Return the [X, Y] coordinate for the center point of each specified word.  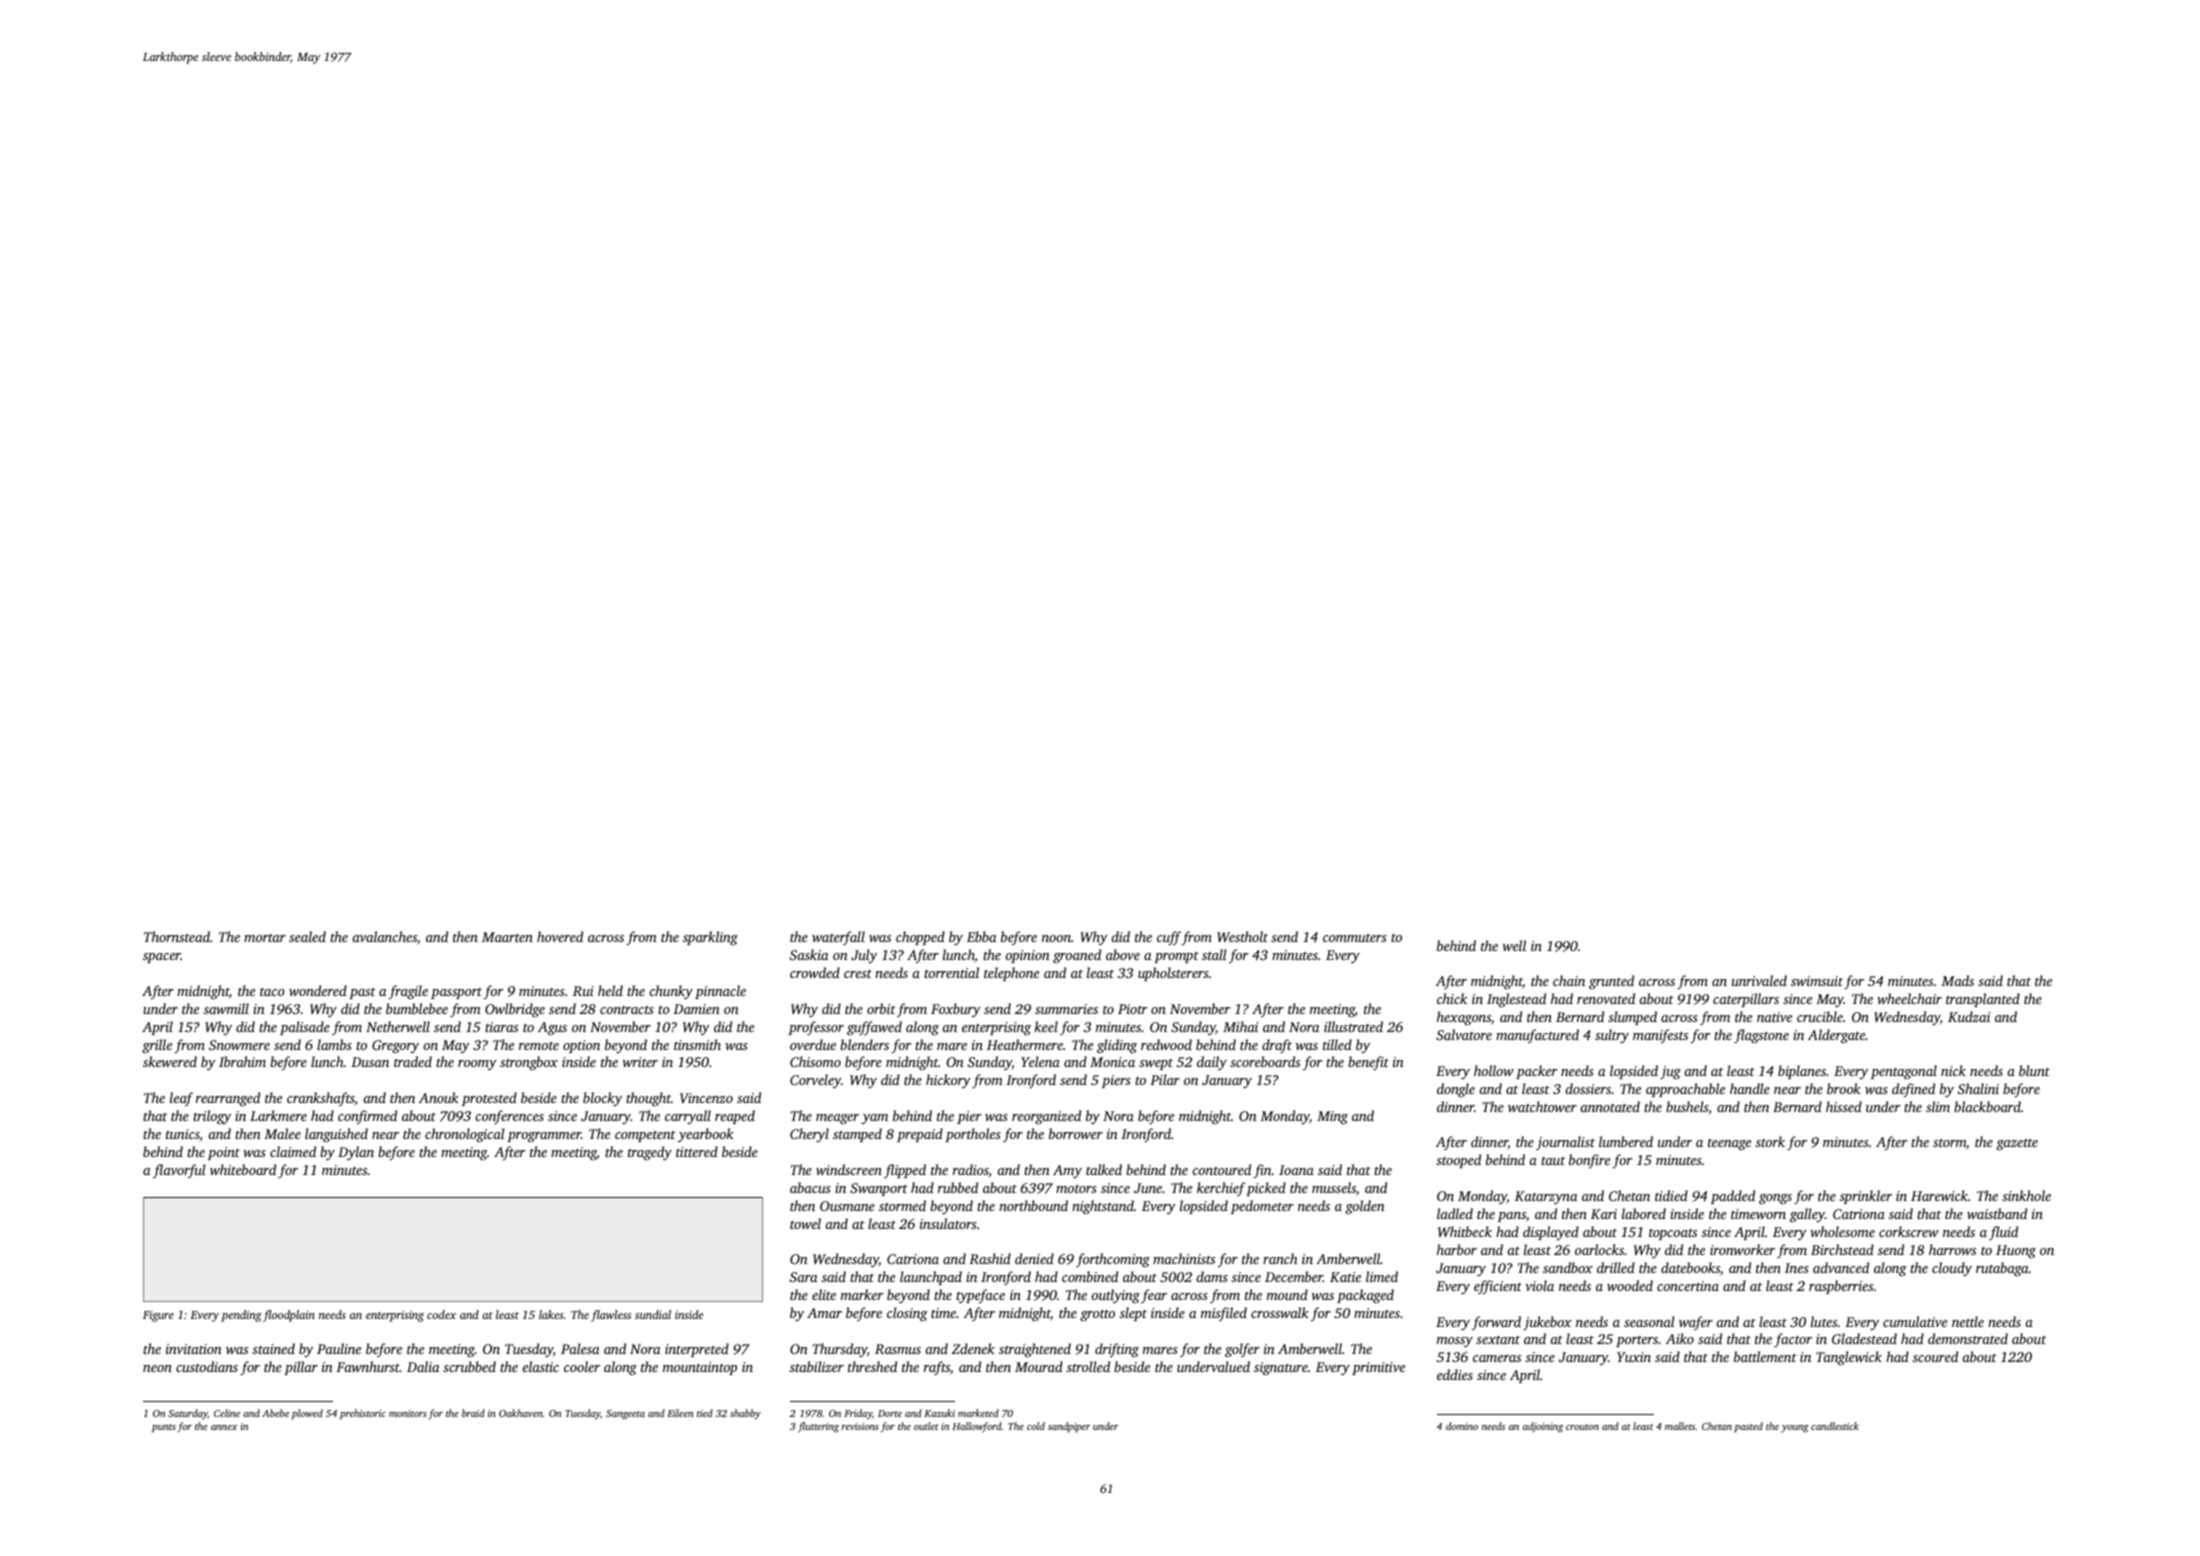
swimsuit [1817, 981]
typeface [980, 1296]
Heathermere [1025, 1044]
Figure [158, 1316]
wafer [1696, 1323]
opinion [1027, 956]
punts [164, 1428]
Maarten [507, 937]
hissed [1844, 1106]
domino [1462, 1426]
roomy [477, 1065]
